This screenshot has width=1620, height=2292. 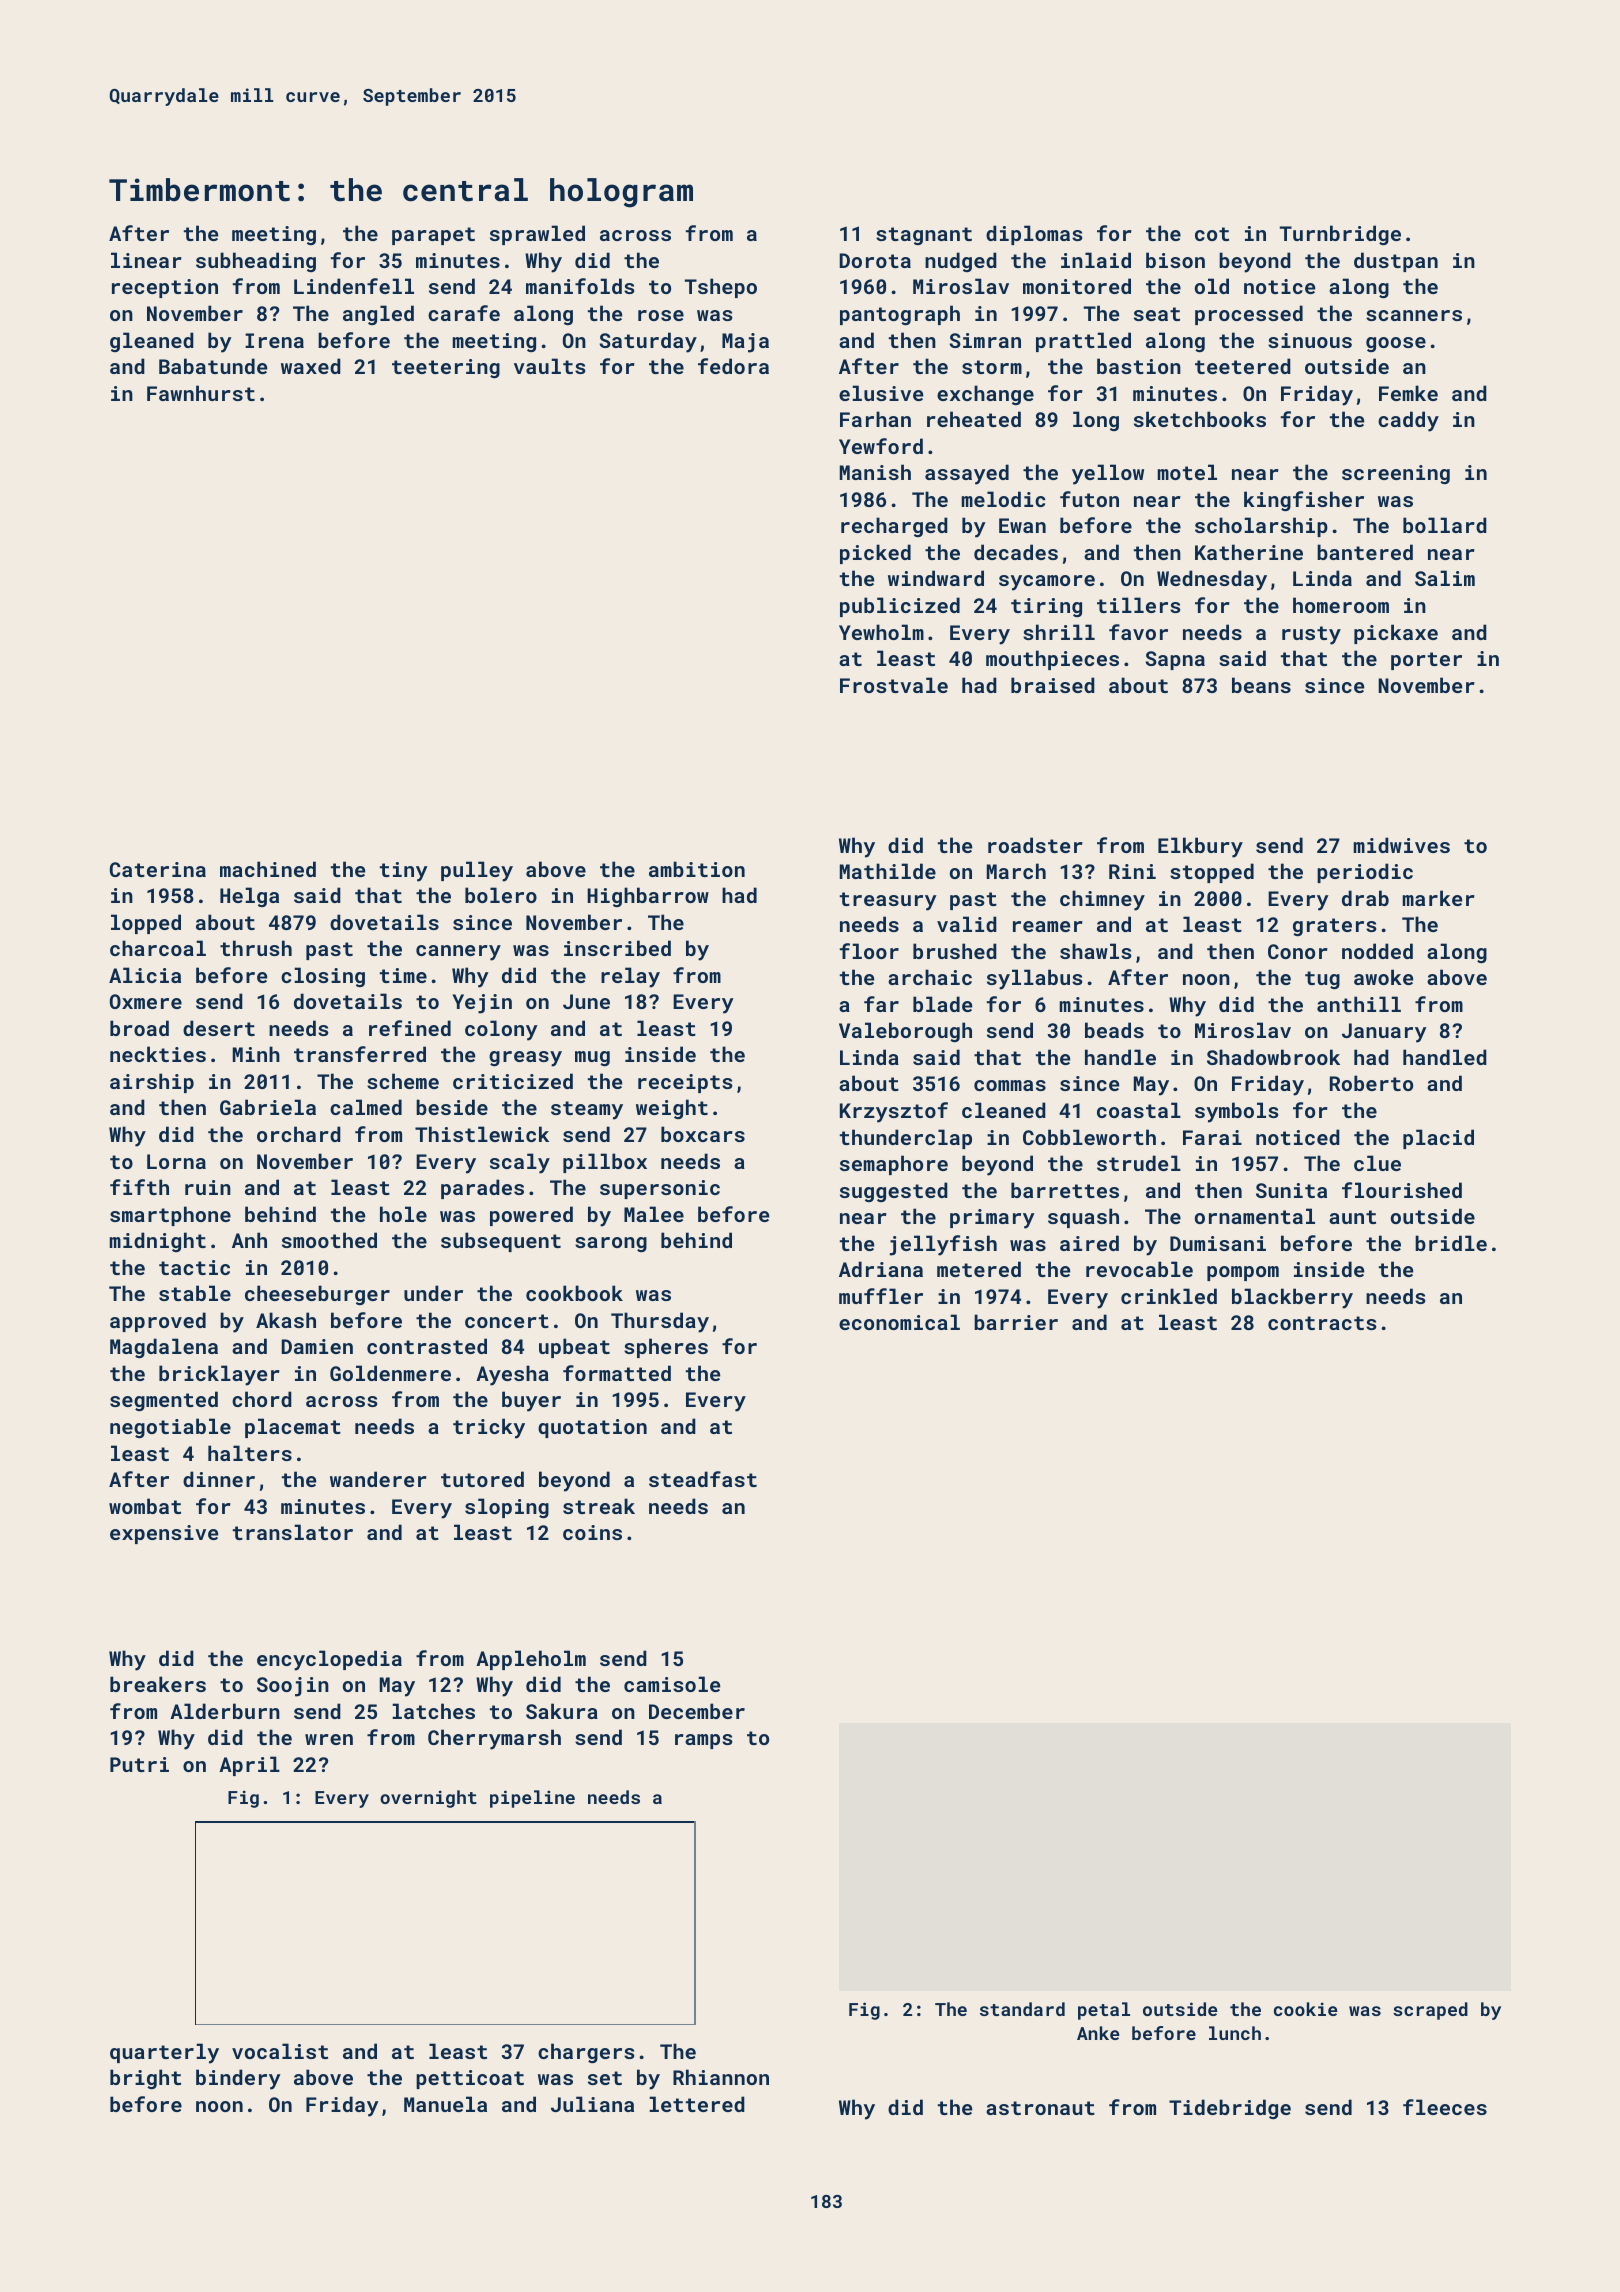 What do you see at coordinates (470, 2079) in the screenshot?
I see `petticoat` at bounding box center [470, 2079].
